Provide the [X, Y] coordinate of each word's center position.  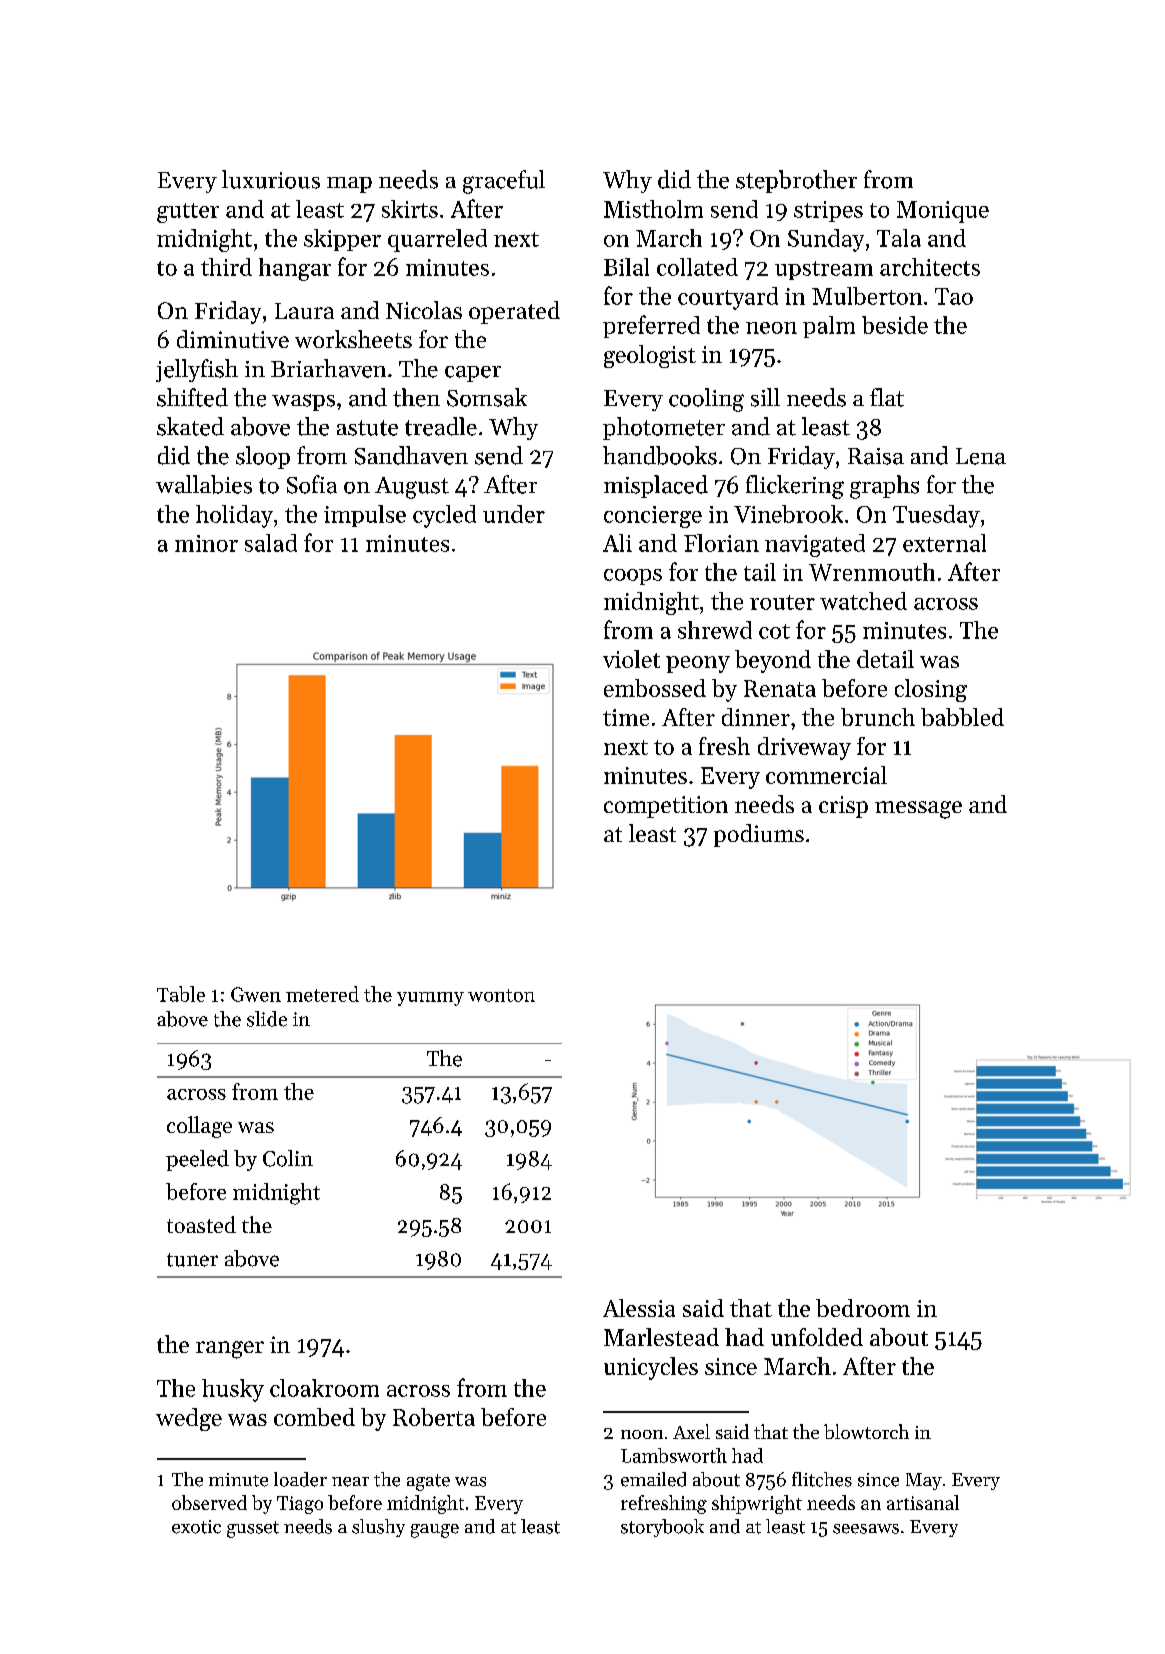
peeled [197, 1160]
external [944, 543]
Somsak [487, 397]
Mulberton [867, 296]
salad [271, 543]
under [514, 514]
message [918, 810]
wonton [501, 995]
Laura [304, 311]
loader [300, 1479]
